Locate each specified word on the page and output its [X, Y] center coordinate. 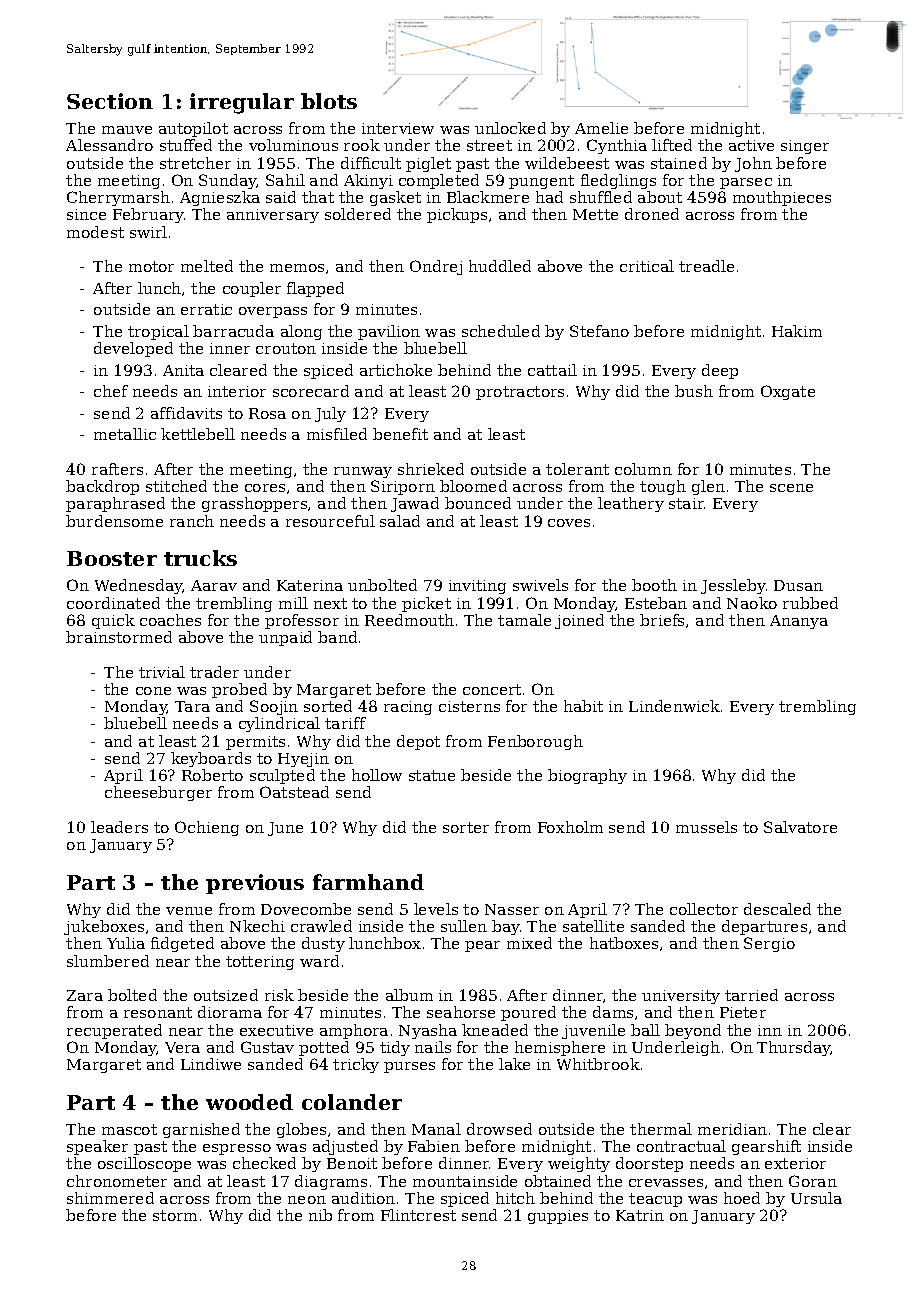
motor [151, 266]
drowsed [499, 1129]
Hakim [797, 331]
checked [264, 1163]
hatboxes [624, 943]
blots [329, 101]
